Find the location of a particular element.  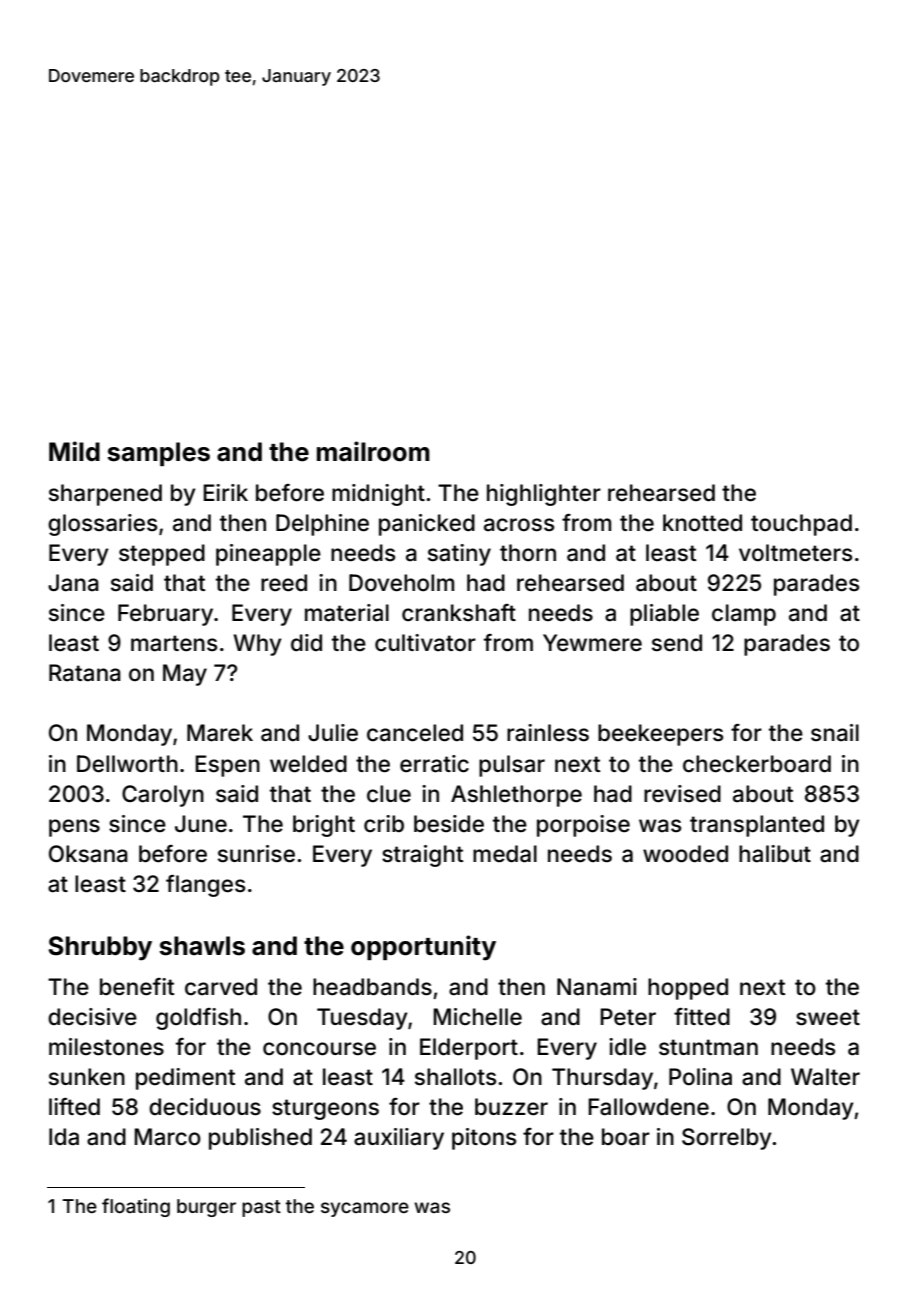

touchpad is located at coordinates (801, 525).
